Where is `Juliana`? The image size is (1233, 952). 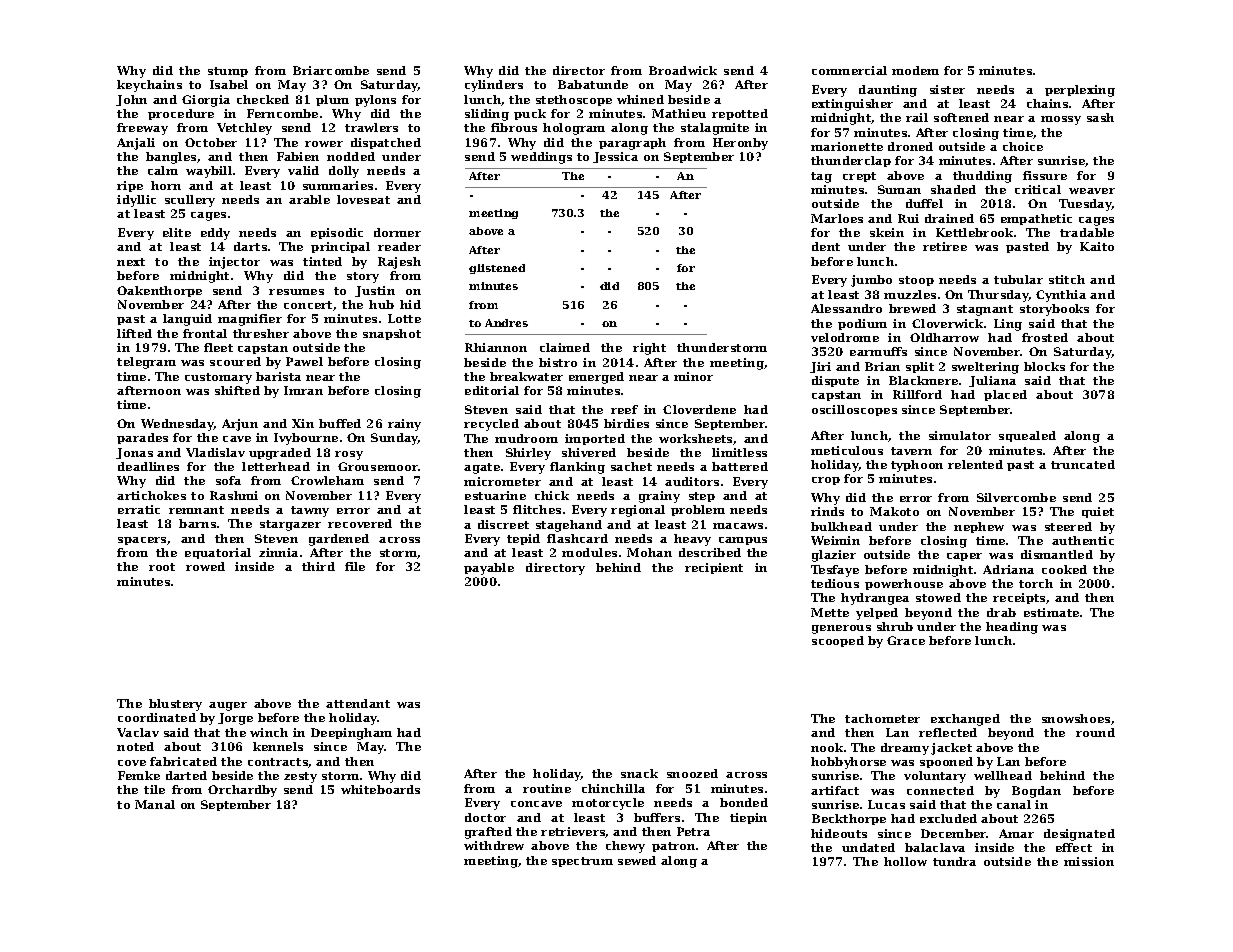 Juliana is located at coordinates (992, 381).
